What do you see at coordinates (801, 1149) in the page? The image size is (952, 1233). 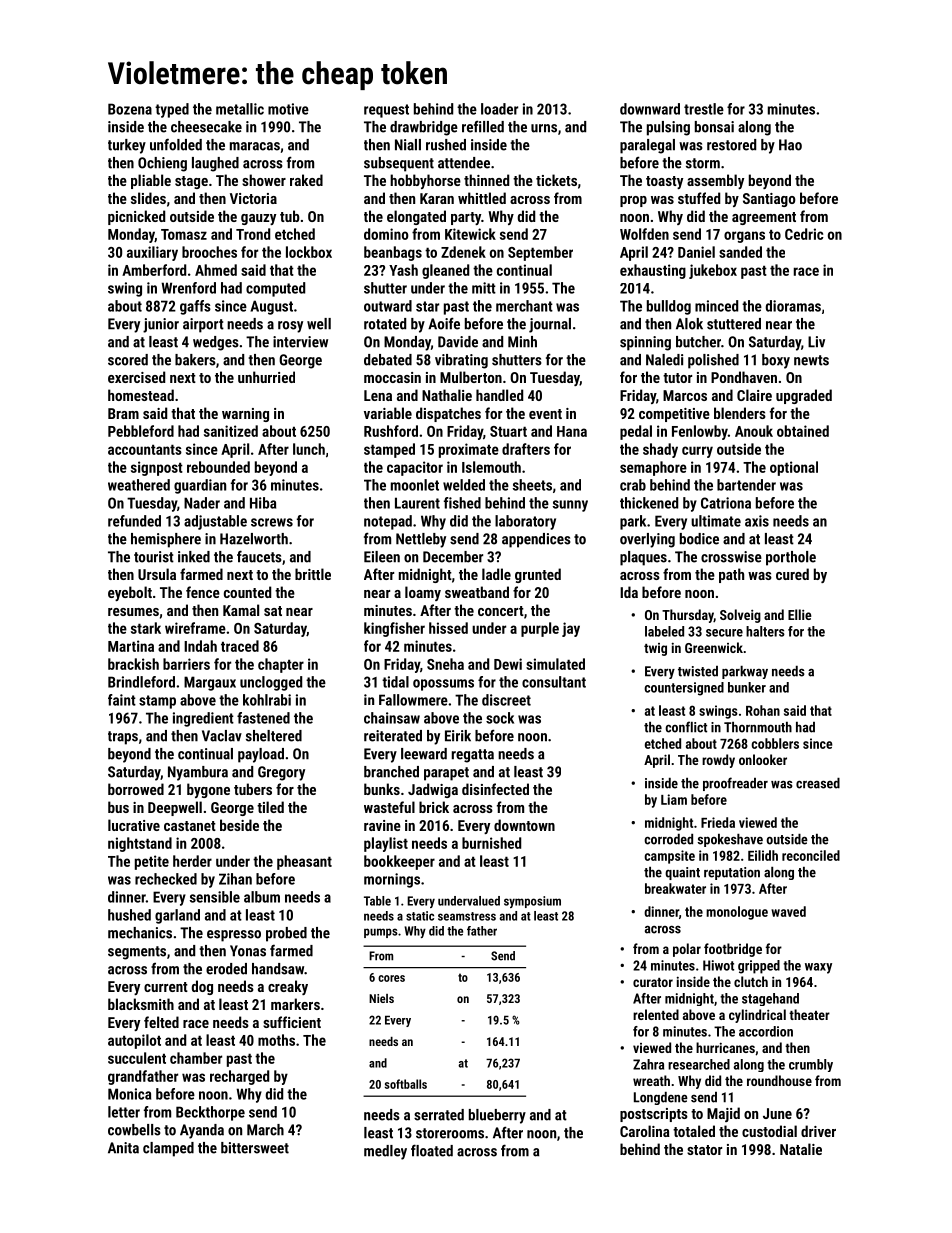 I see `Natalie` at bounding box center [801, 1149].
